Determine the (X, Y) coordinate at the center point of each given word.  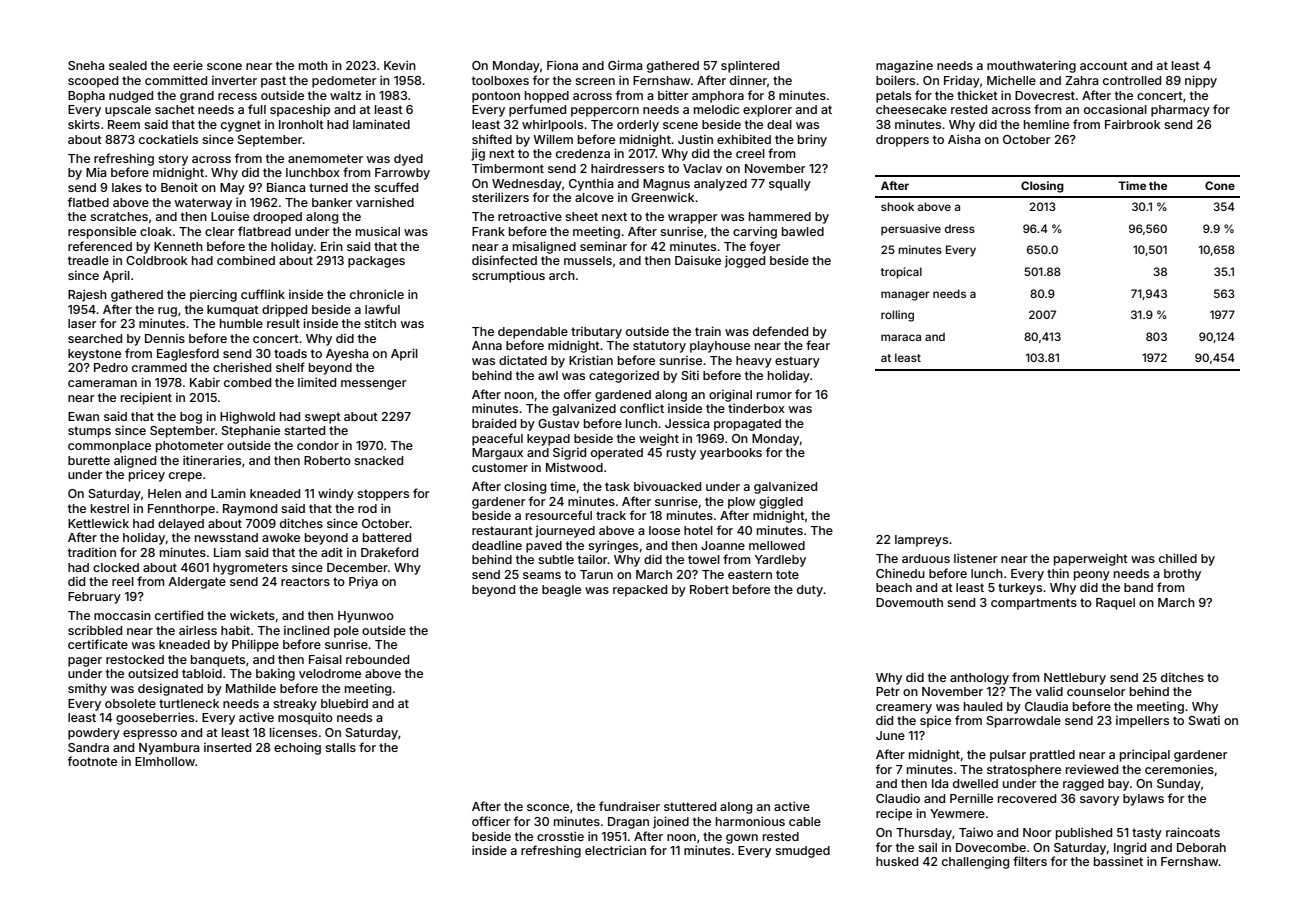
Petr (888, 691)
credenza (583, 153)
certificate (98, 644)
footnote (92, 761)
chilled (1178, 558)
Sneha (86, 65)
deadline (497, 545)
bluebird (344, 703)
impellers (1142, 722)
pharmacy (1180, 111)
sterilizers (500, 197)
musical (378, 231)
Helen (164, 493)
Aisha (964, 139)
